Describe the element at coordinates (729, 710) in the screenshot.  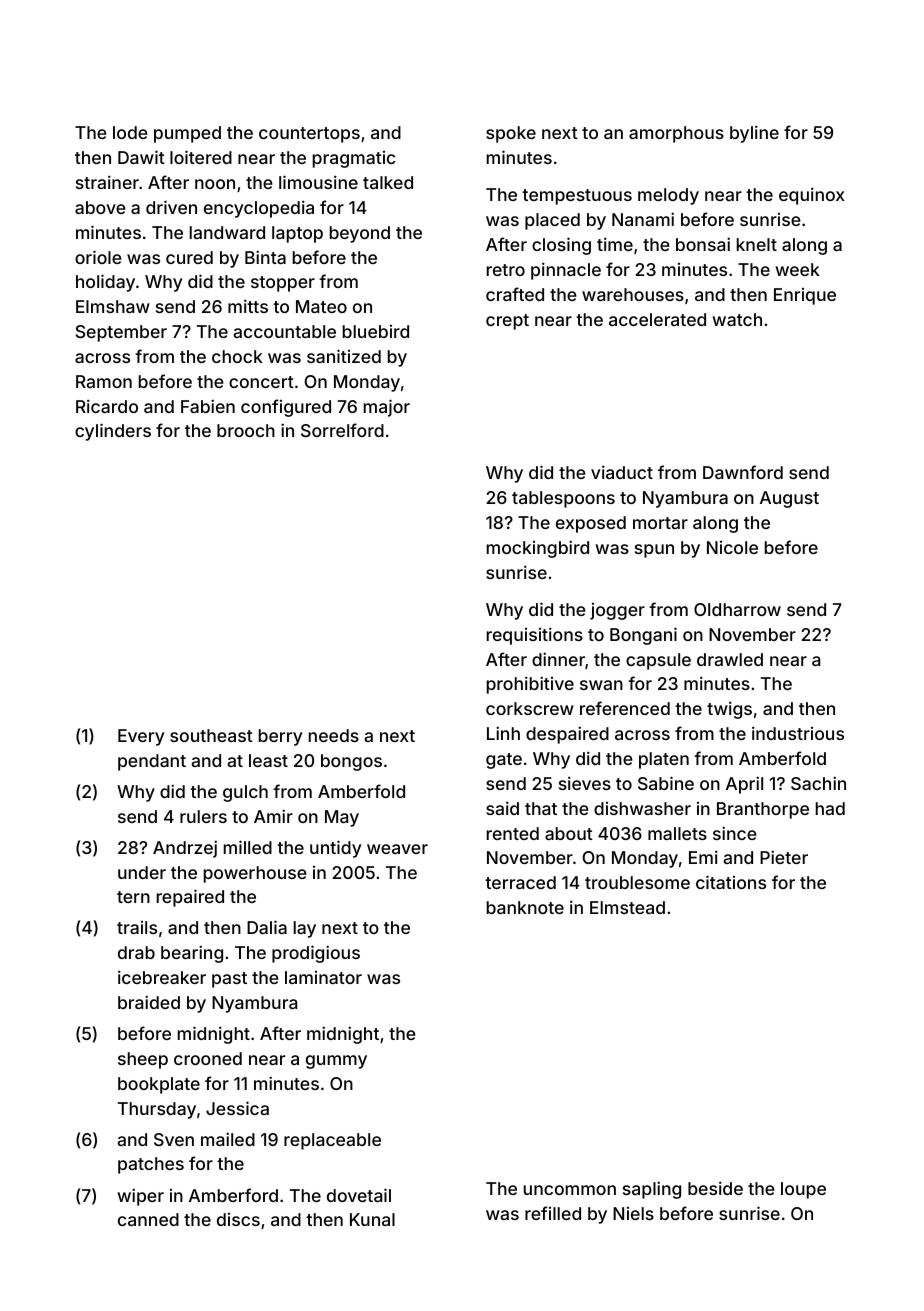
I see `twigs` at that location.
